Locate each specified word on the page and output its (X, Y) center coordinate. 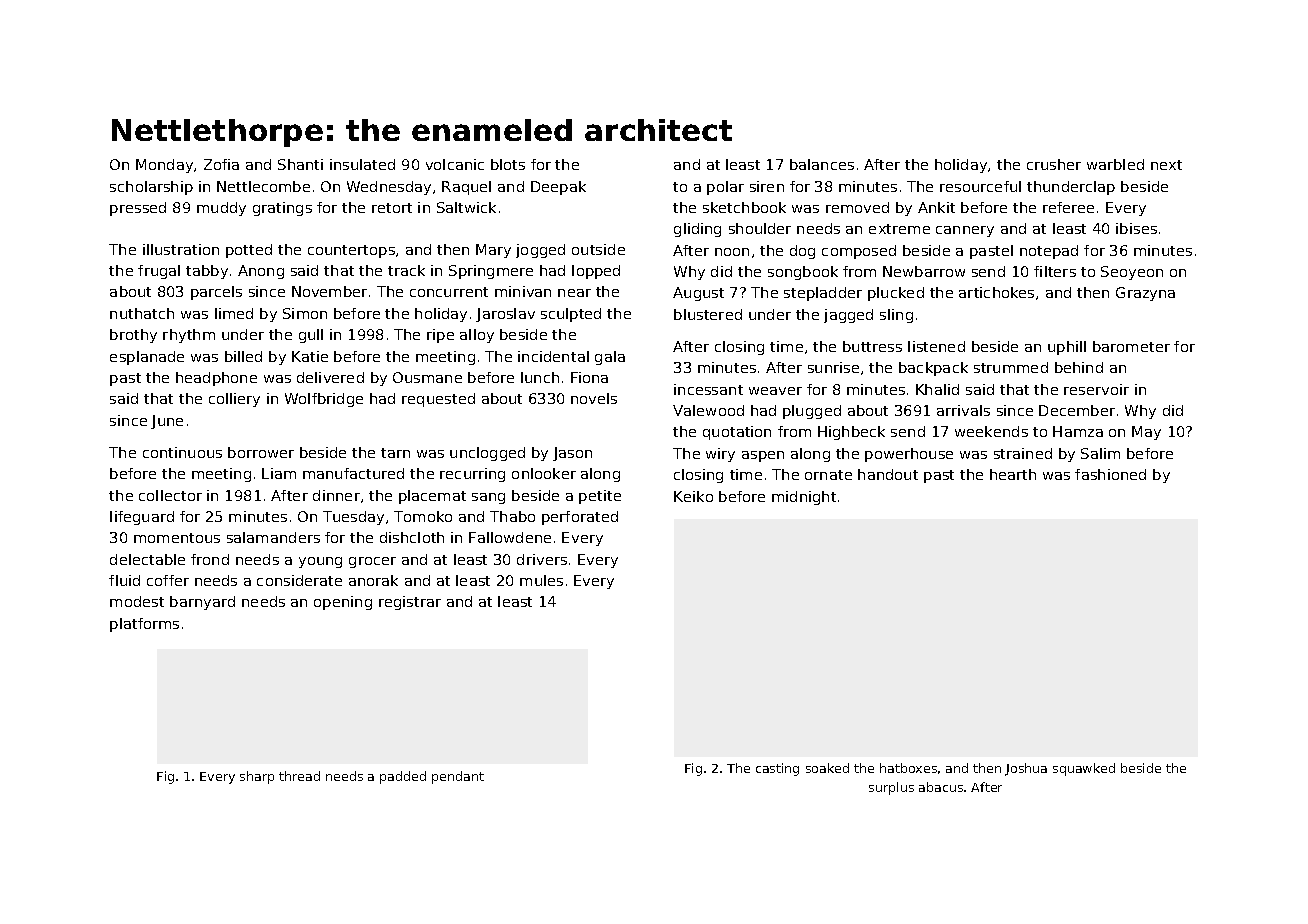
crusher (1054, 164)
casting (777, 769)
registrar (410, 603)
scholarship (151, 188)
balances (822, 164)
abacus (941, 787)
